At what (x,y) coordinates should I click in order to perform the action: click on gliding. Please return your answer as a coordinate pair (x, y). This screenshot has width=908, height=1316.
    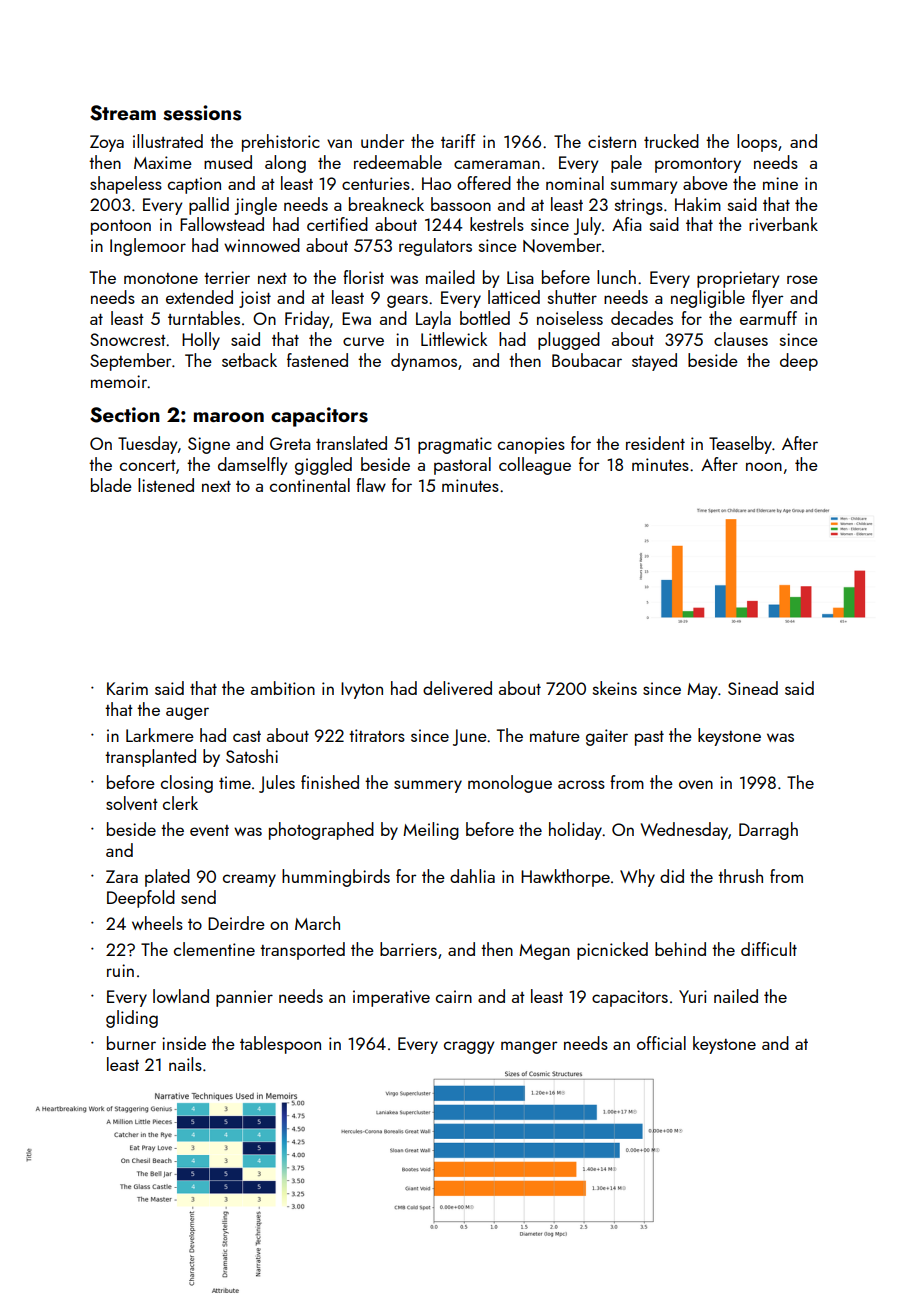
    Looking at the image, I should click on (132, 1019).
